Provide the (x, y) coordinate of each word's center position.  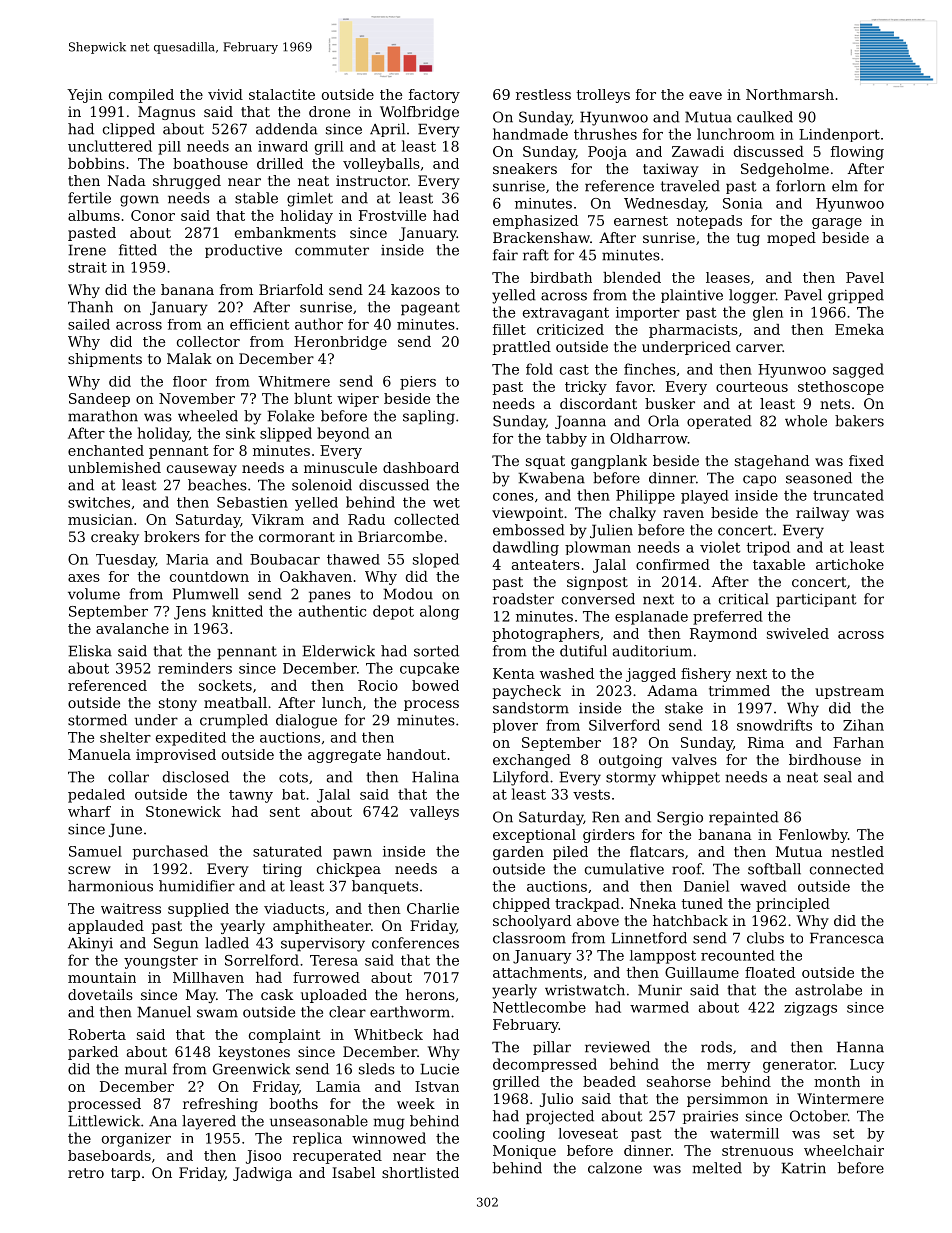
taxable (779, 564)
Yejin (85, 96)
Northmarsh (790, 94)
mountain (102, 977)
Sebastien (252, 502)
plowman (598, 548)
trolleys (603, 96)
